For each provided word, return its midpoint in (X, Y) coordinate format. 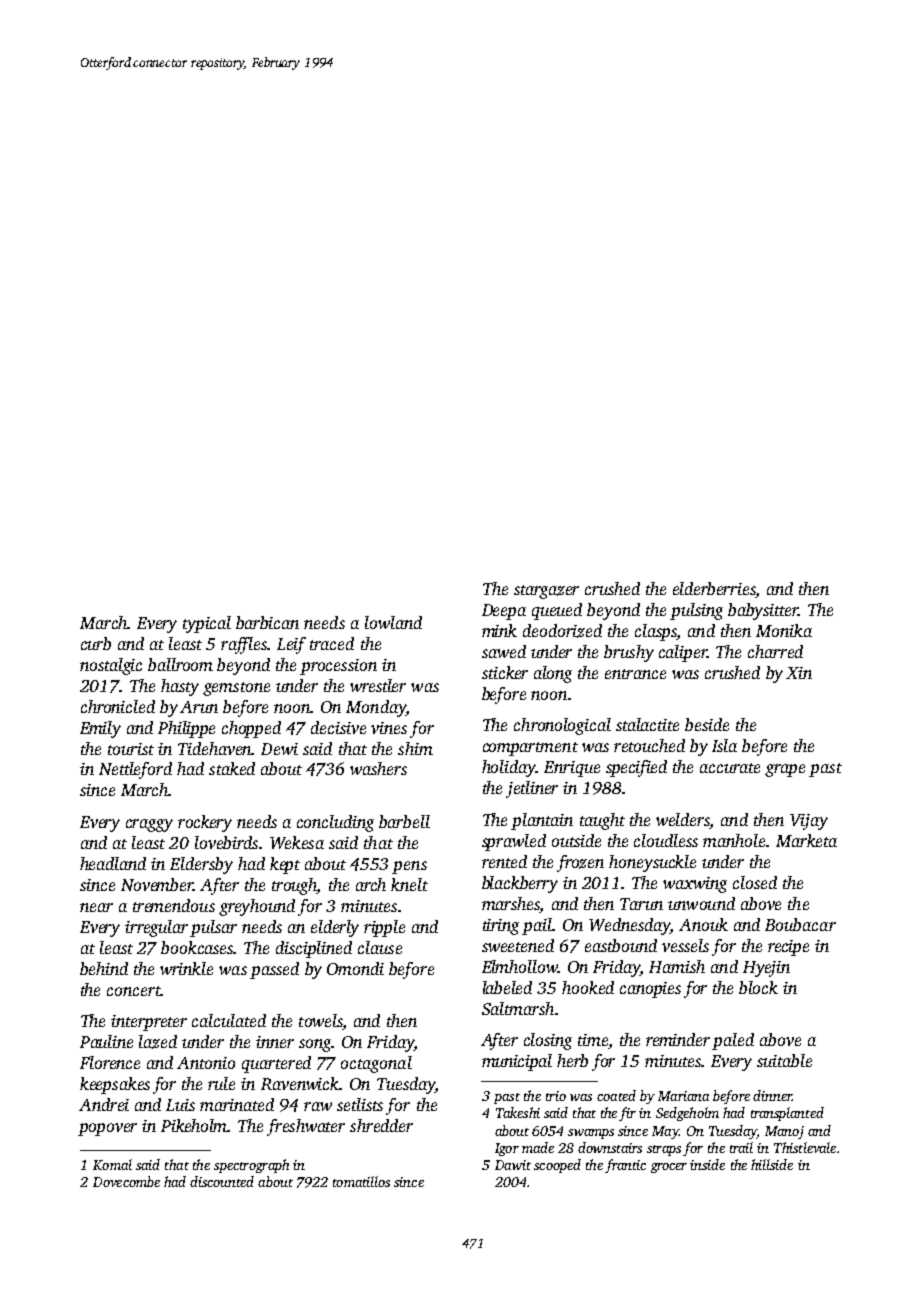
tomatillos (361, 1181)
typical (207, 624)
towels (320, 1020)
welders (683, 821)
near (96, 907)
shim (415, 748)
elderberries (714, 588)
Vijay (809, 822)
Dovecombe (126, 1181)
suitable (784, 1060)
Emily (100, 729)
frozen (580, 863)
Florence (110, 1062)
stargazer (546, 592)
